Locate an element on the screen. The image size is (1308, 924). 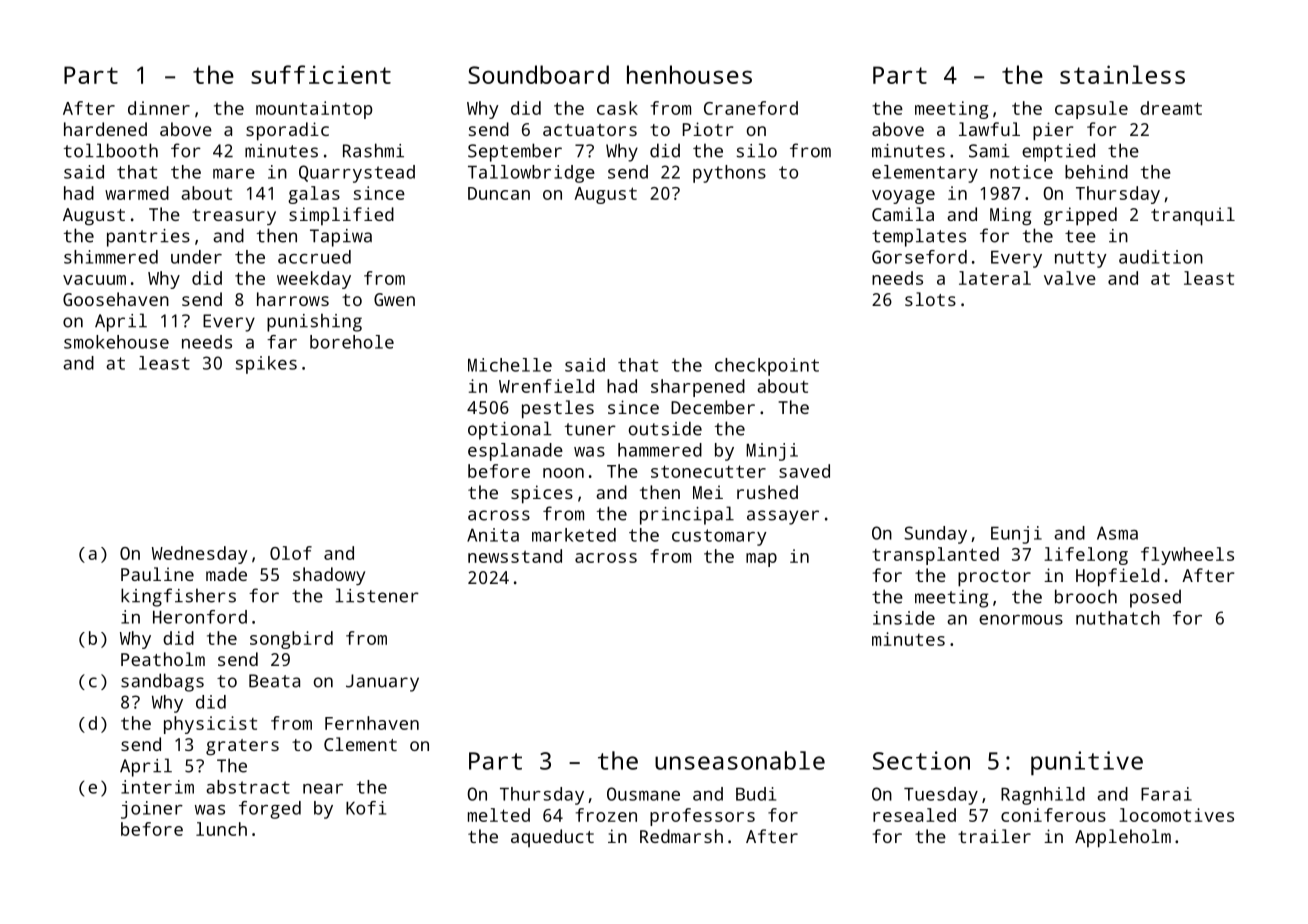
smokehouse is located at coordinates (116, 342).
